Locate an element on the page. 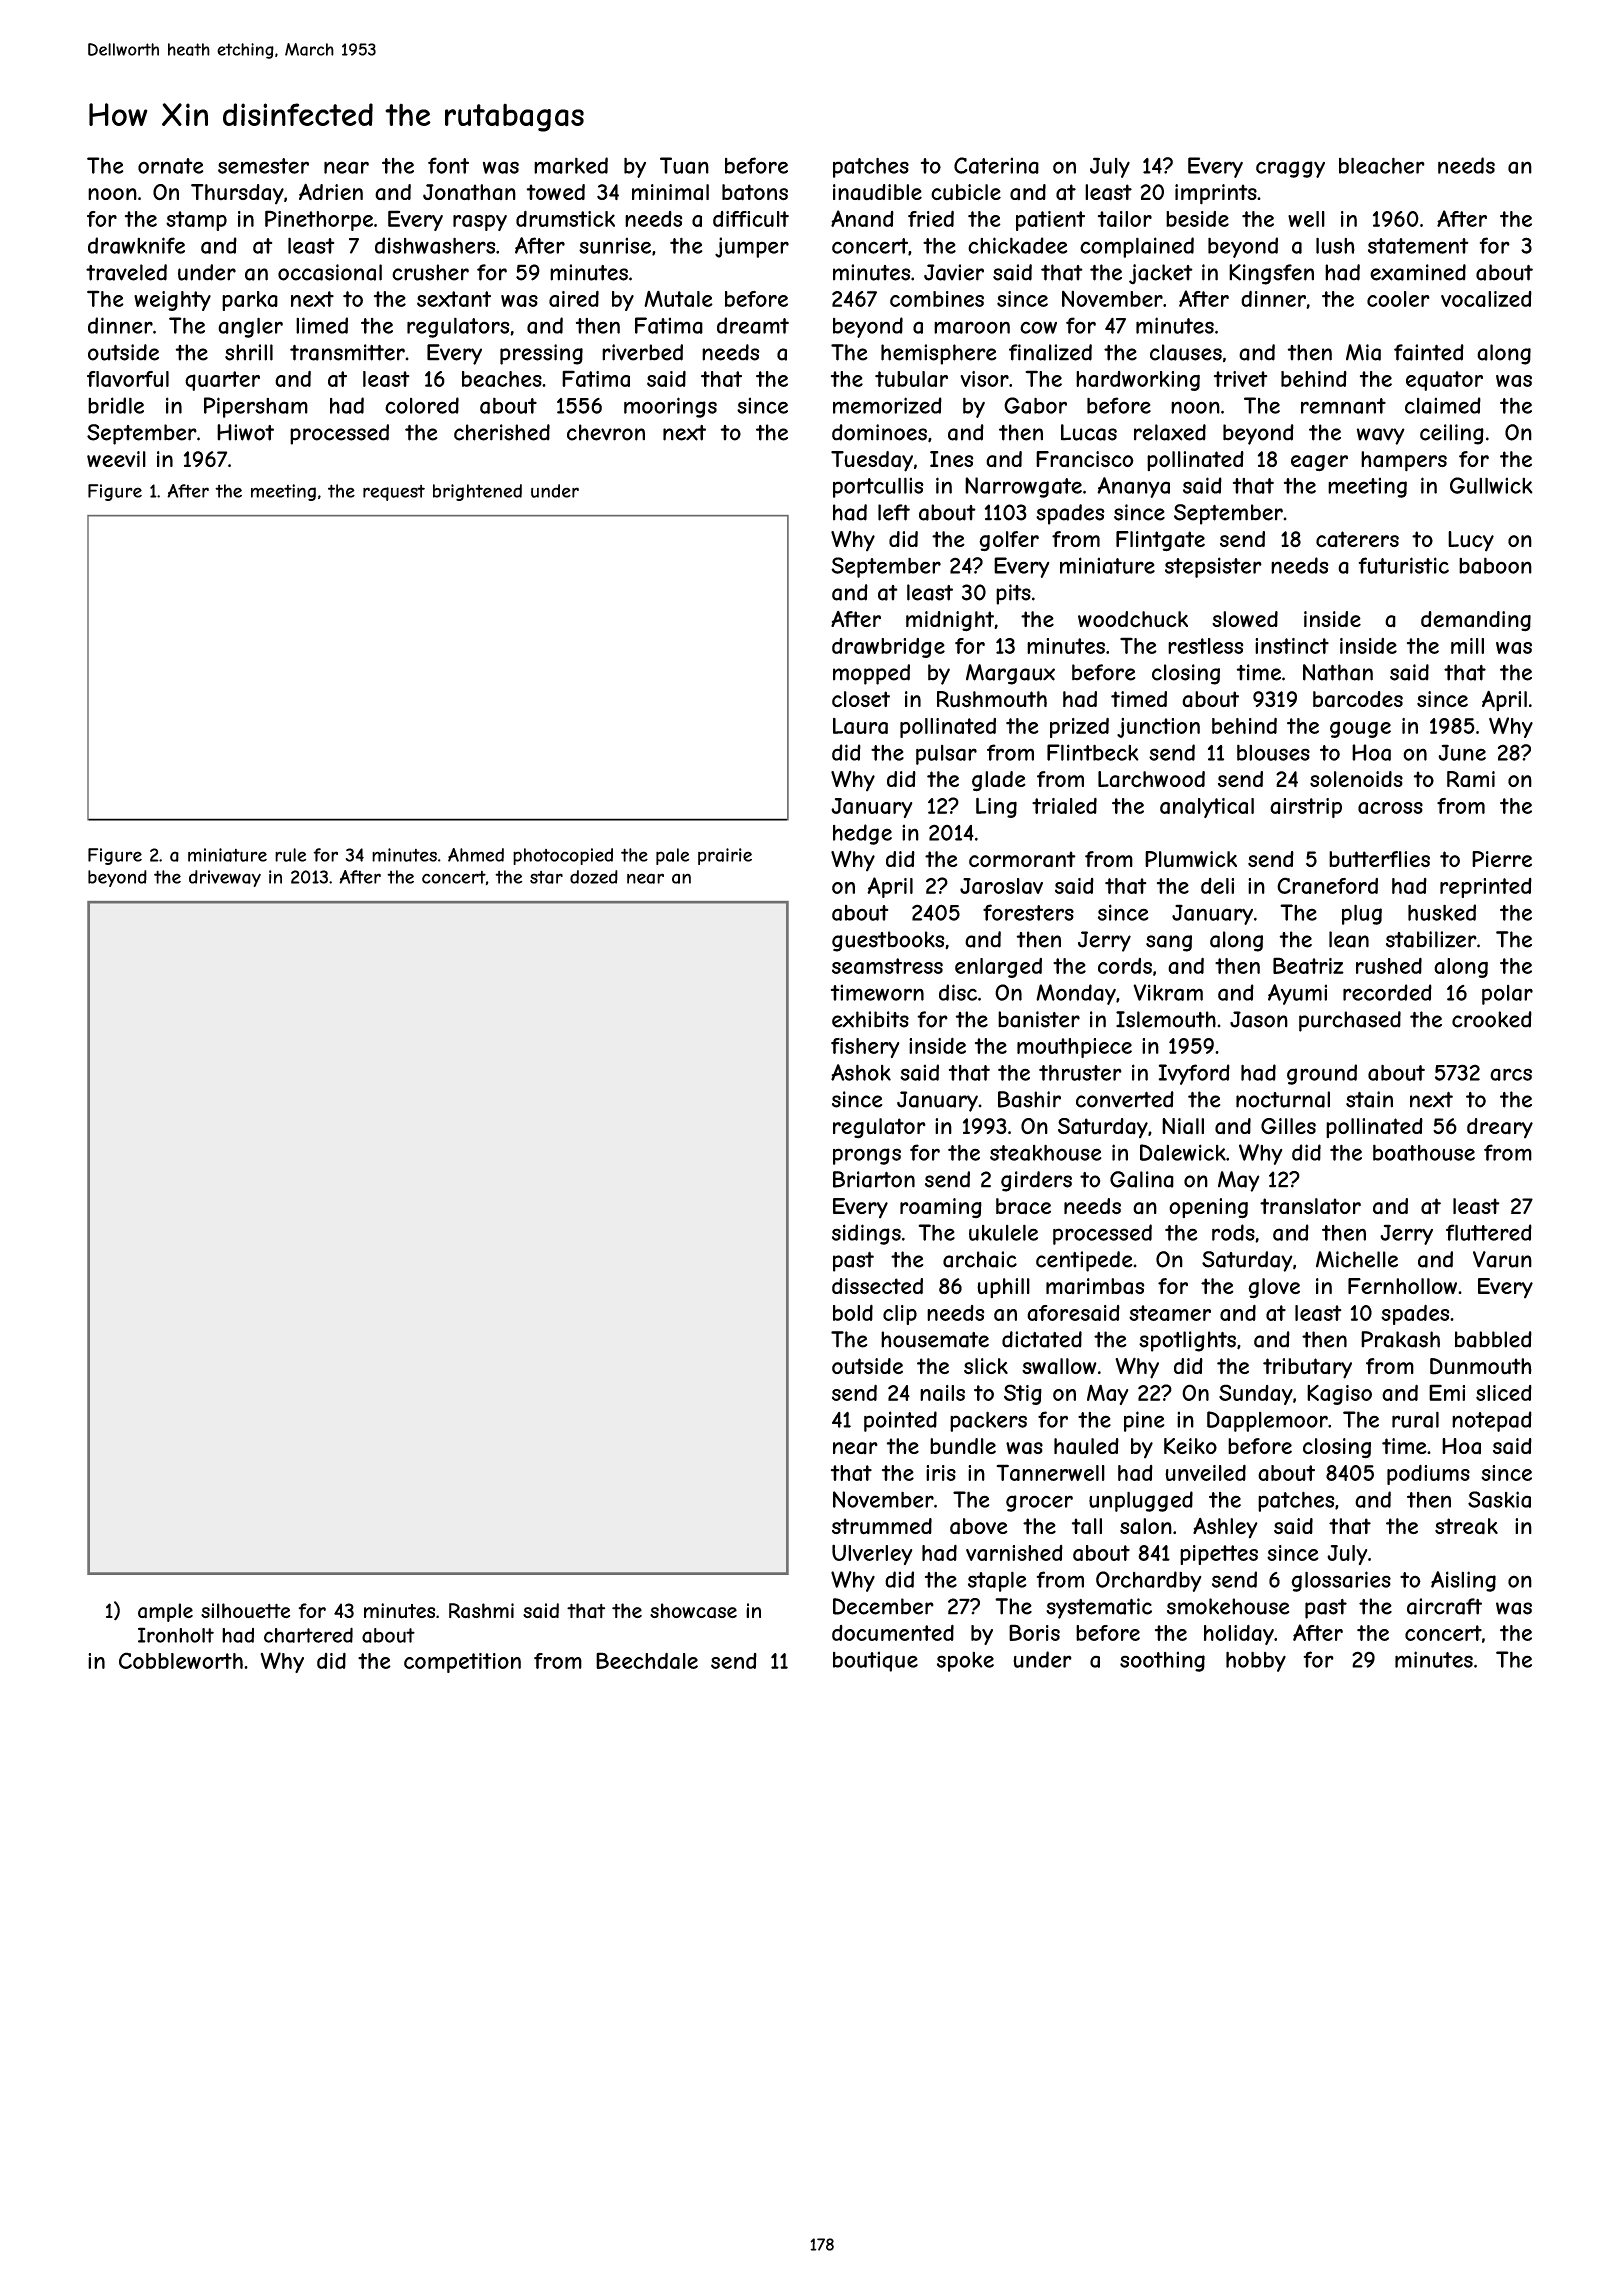 The height and width of the document is (2292, 1620). dissected is located at coordinates (877, 1286).
